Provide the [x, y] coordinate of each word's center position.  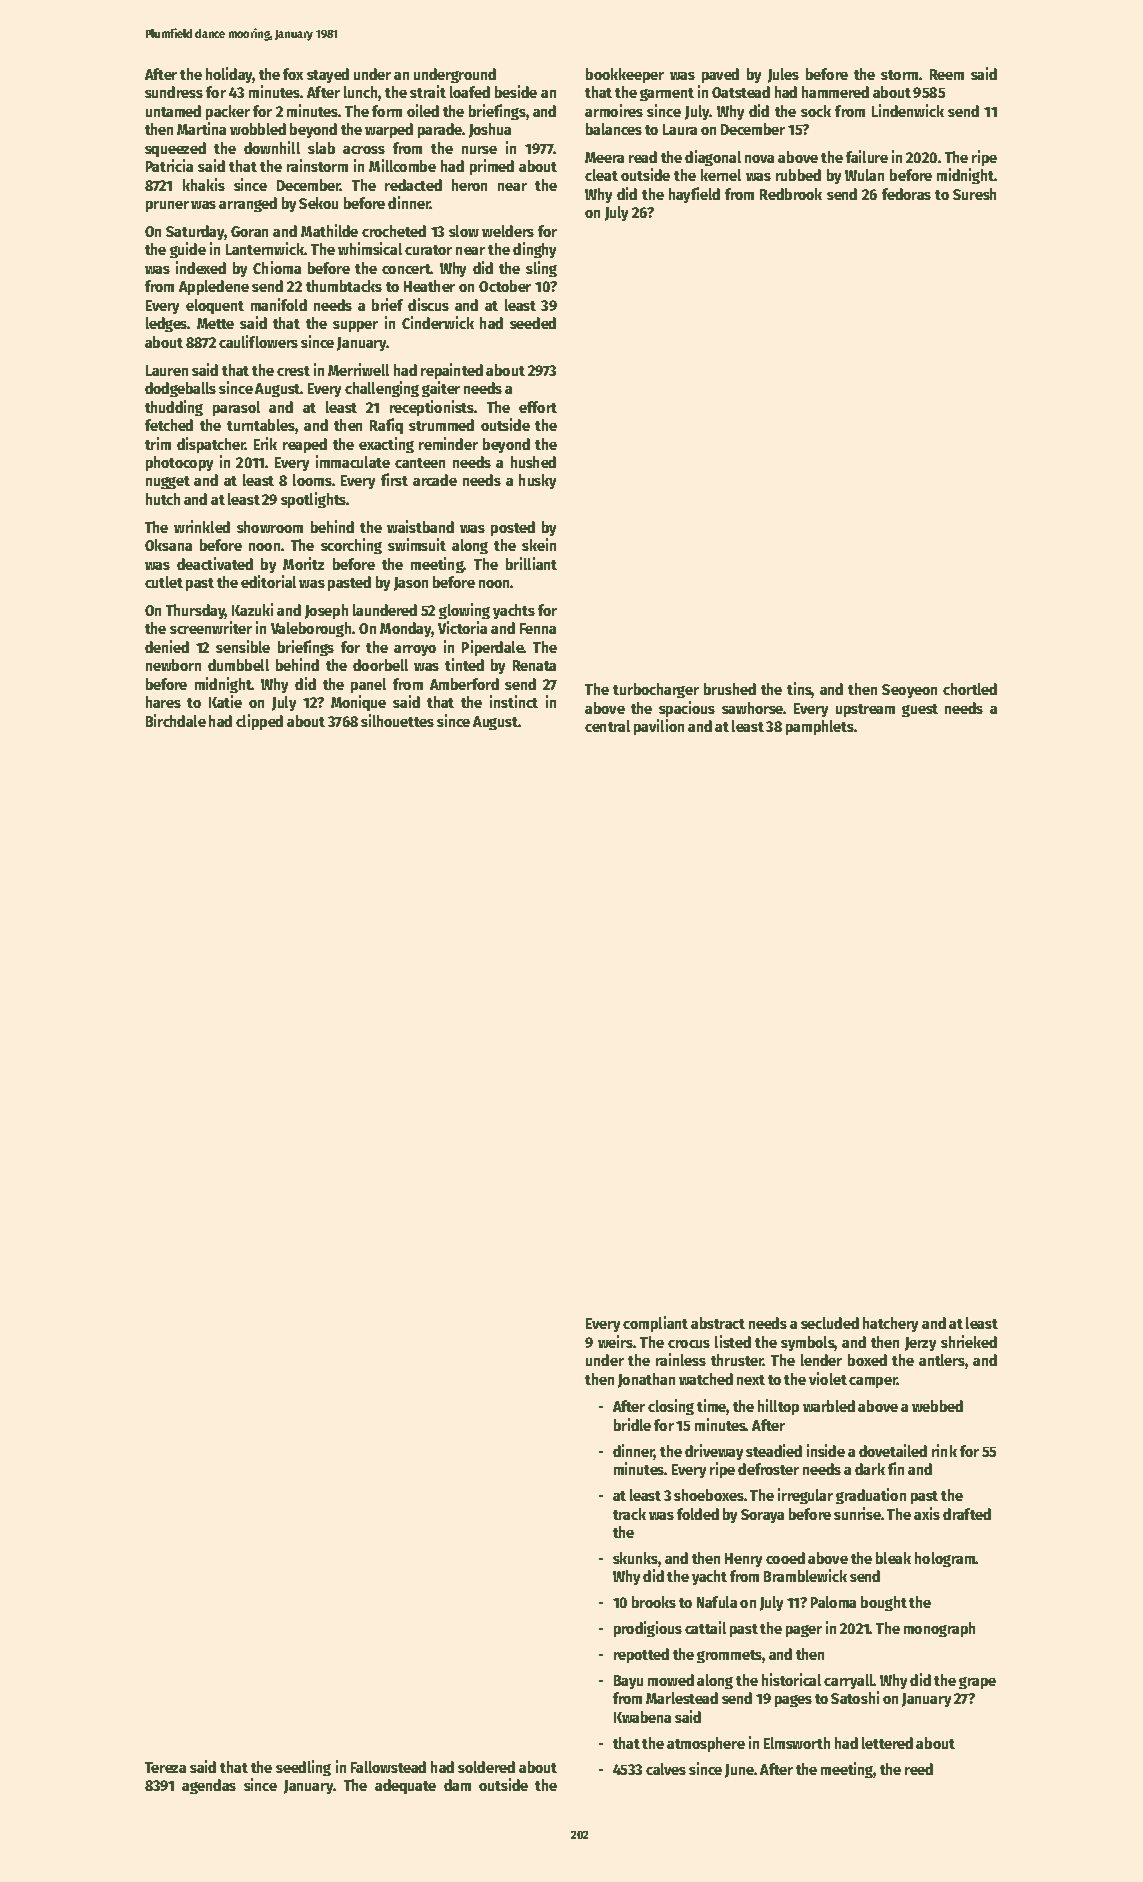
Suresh [974, 194]
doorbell [380, 665]
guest [920, 710]
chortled [970, 689]
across [364, 150]
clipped [259, 722]
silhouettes [397, 720]
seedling [303, 1768]
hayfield [694, 195]
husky [537, 481]
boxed [867, 1360]
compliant [655, 1324]
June [739, 1771]
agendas [209, 1786]
